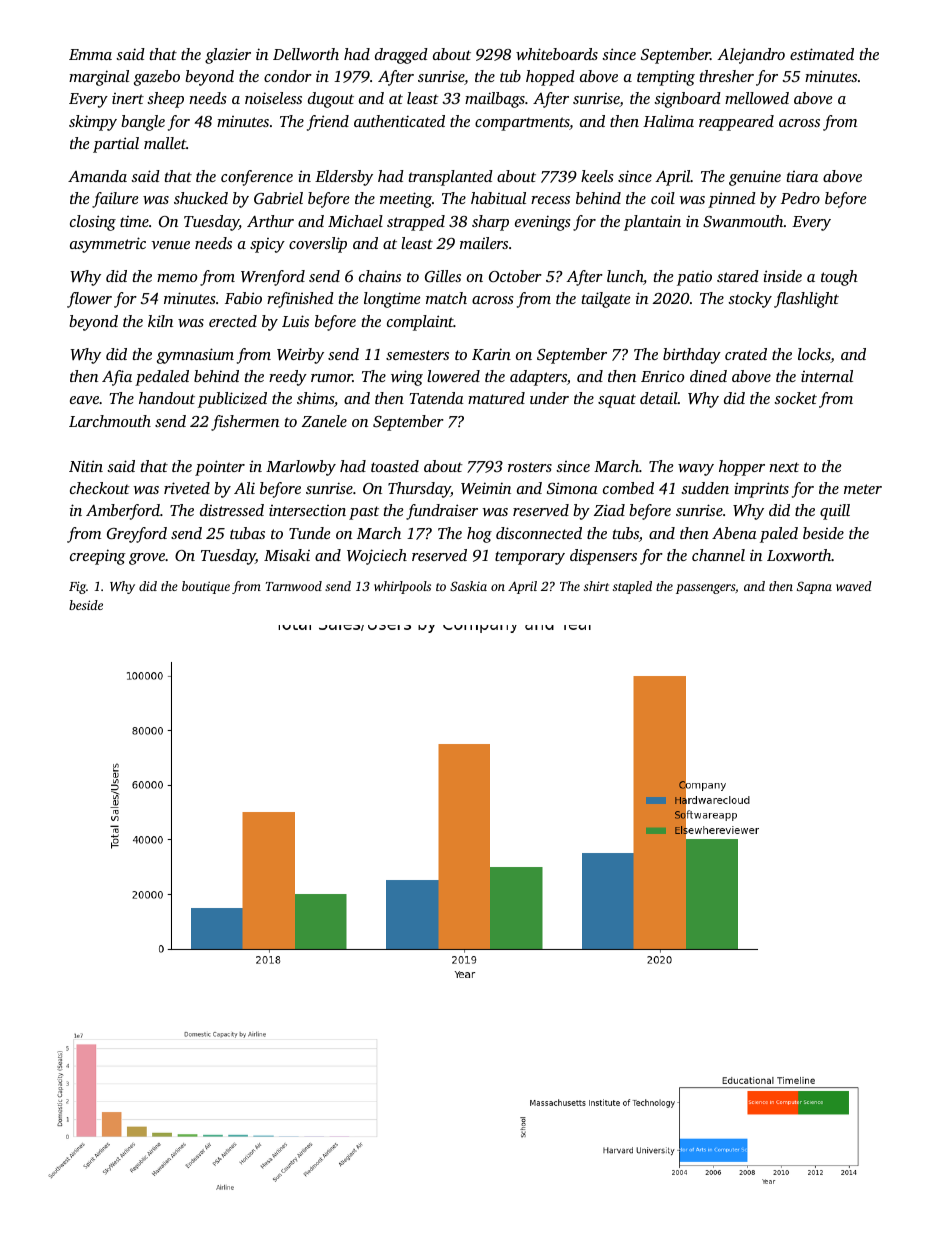 The height and width of the screenshot is (1233, 952). What do you see at coordinates (549, 398) in the screenshot?
I see `under` at bounding box center [549, 398].
